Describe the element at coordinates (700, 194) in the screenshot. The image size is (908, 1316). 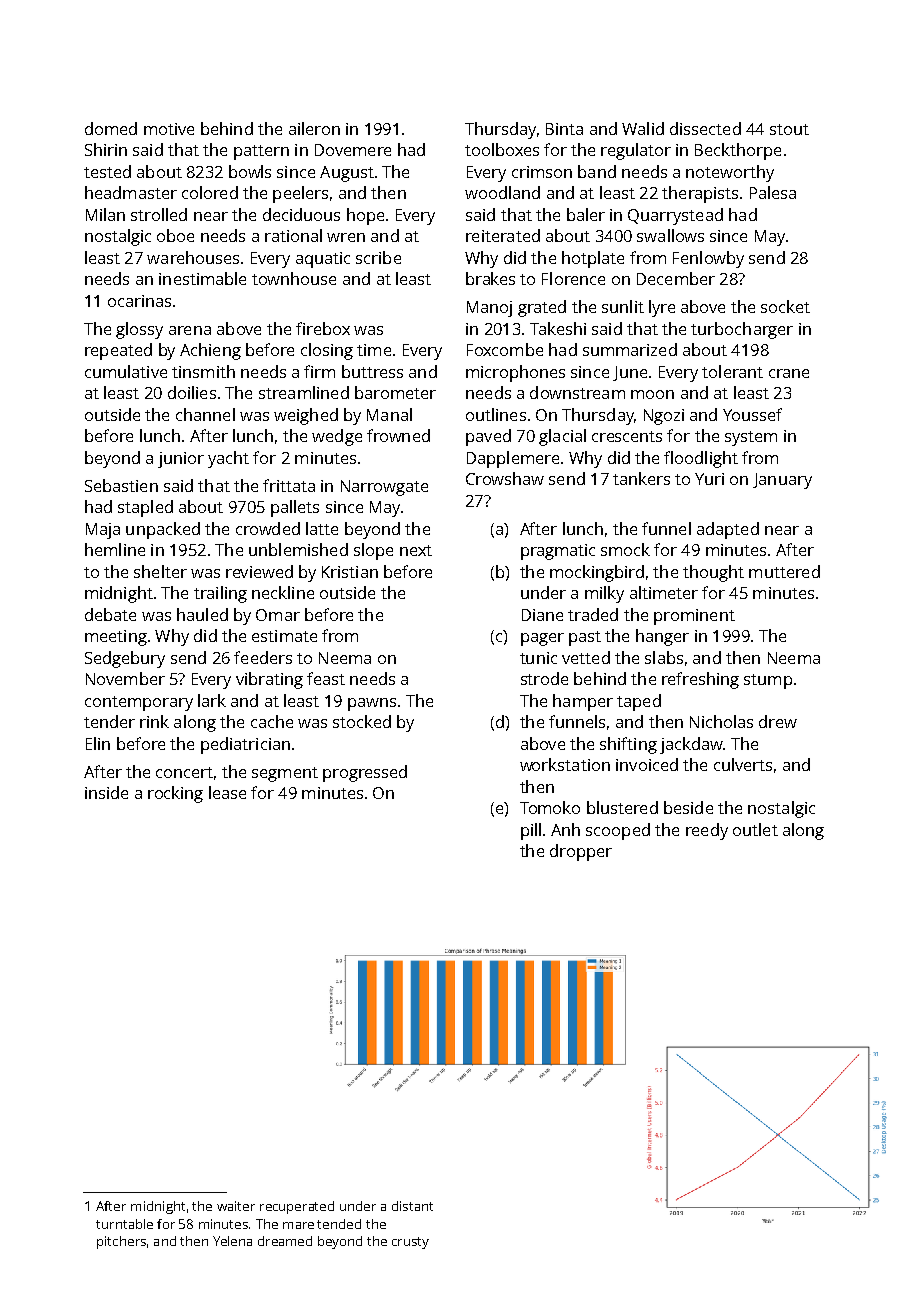
I see `therapists` at that location.
